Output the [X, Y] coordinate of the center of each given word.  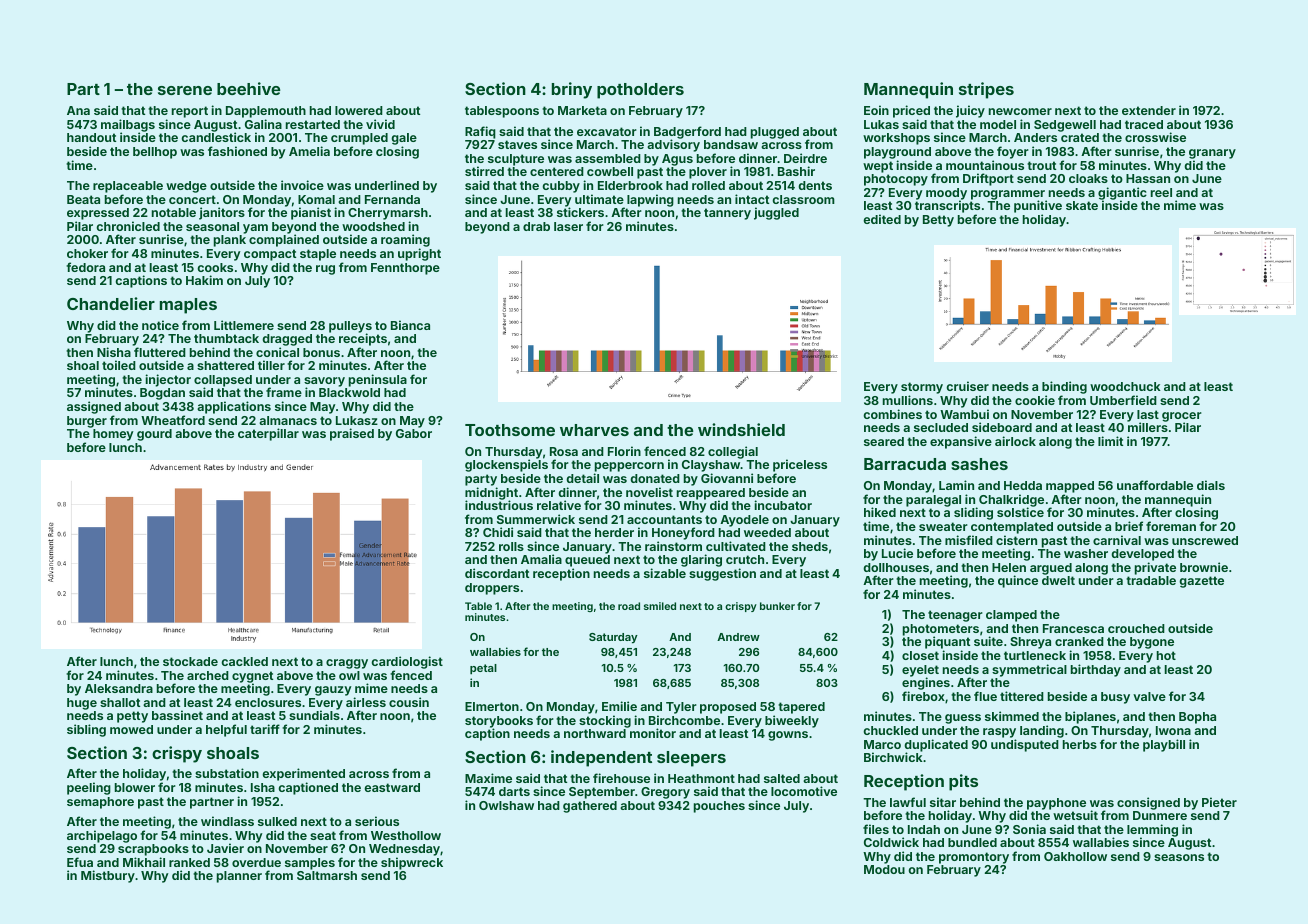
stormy [922, 388]
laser [568, 226]
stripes [986, 90]
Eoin [876, 110]
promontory [974, 858]
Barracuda [905, 464]
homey [113, 435]
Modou [884, 869]
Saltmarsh [327, 875]
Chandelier [111, 303]
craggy [347, 664]
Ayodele [744, 521]
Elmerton [492, 706]
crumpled [359, 139]
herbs [1080, 744]
